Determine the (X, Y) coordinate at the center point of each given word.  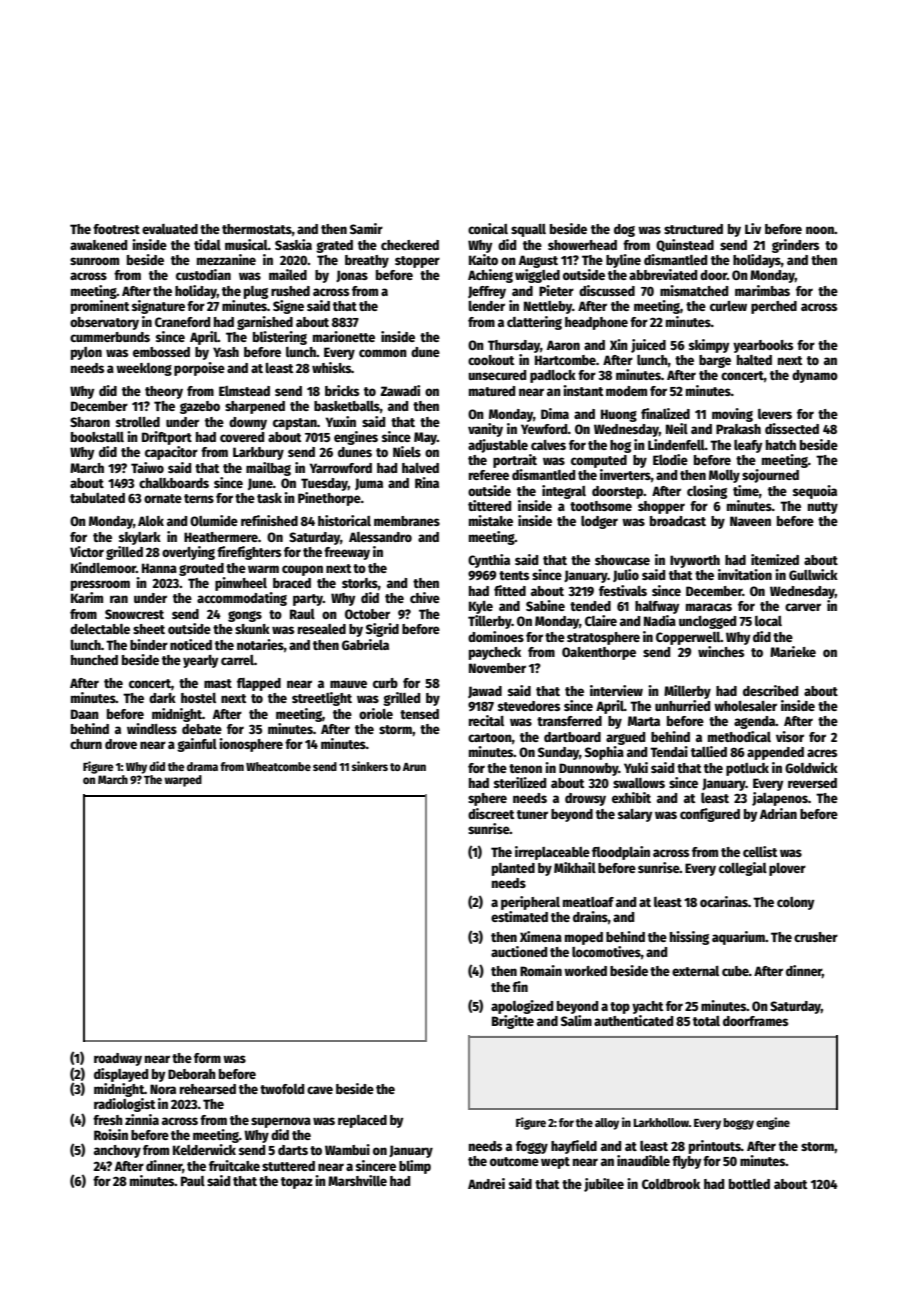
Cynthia (489, 561)
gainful (197, 745)
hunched (94, 660)
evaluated (170, 229)
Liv (753, 228)
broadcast (678, 521)
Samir (366, 228)
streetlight (322, 699)
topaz (297, 1183)
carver (803, 607)
